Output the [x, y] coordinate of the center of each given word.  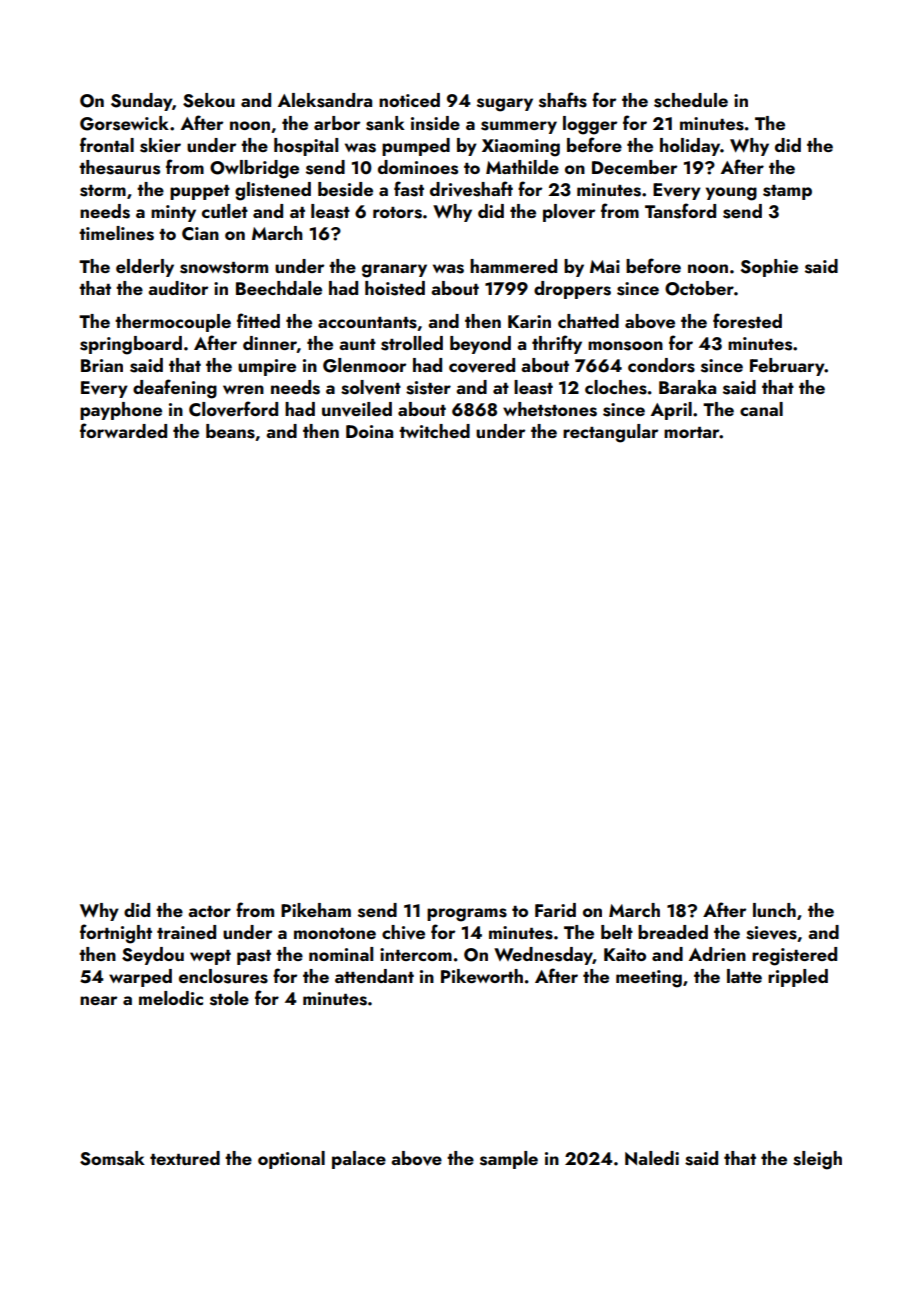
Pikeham [316, 910]
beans [230, 431]
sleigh [817, 1160]
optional [291, 1160]
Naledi [652, 1158]
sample [509, 1160]
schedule [691, 100]
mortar [692, 432]
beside [345, 189]
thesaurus [119, 167]
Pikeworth [482, 976]
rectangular [610, 433]
